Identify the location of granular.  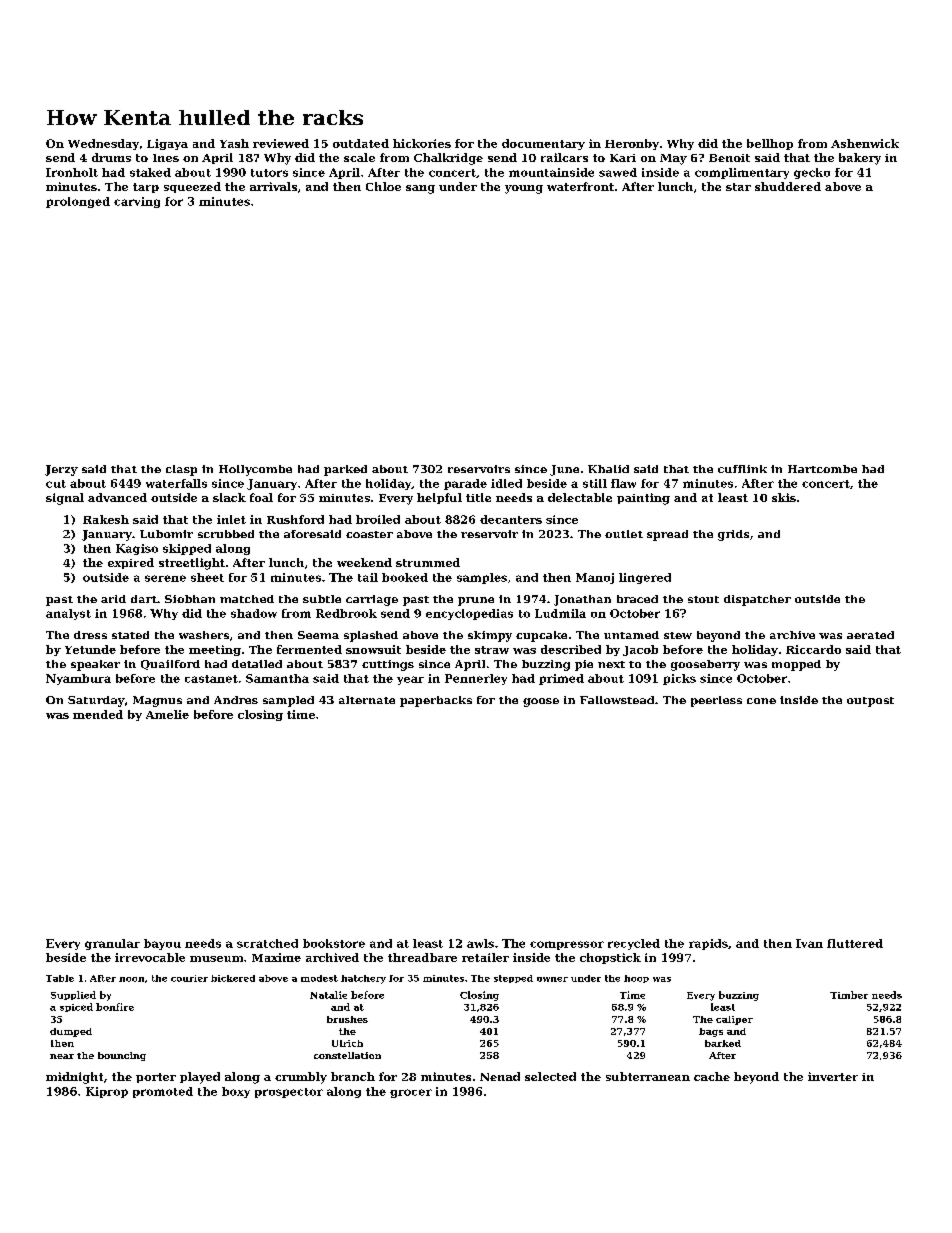
(112, 944).
